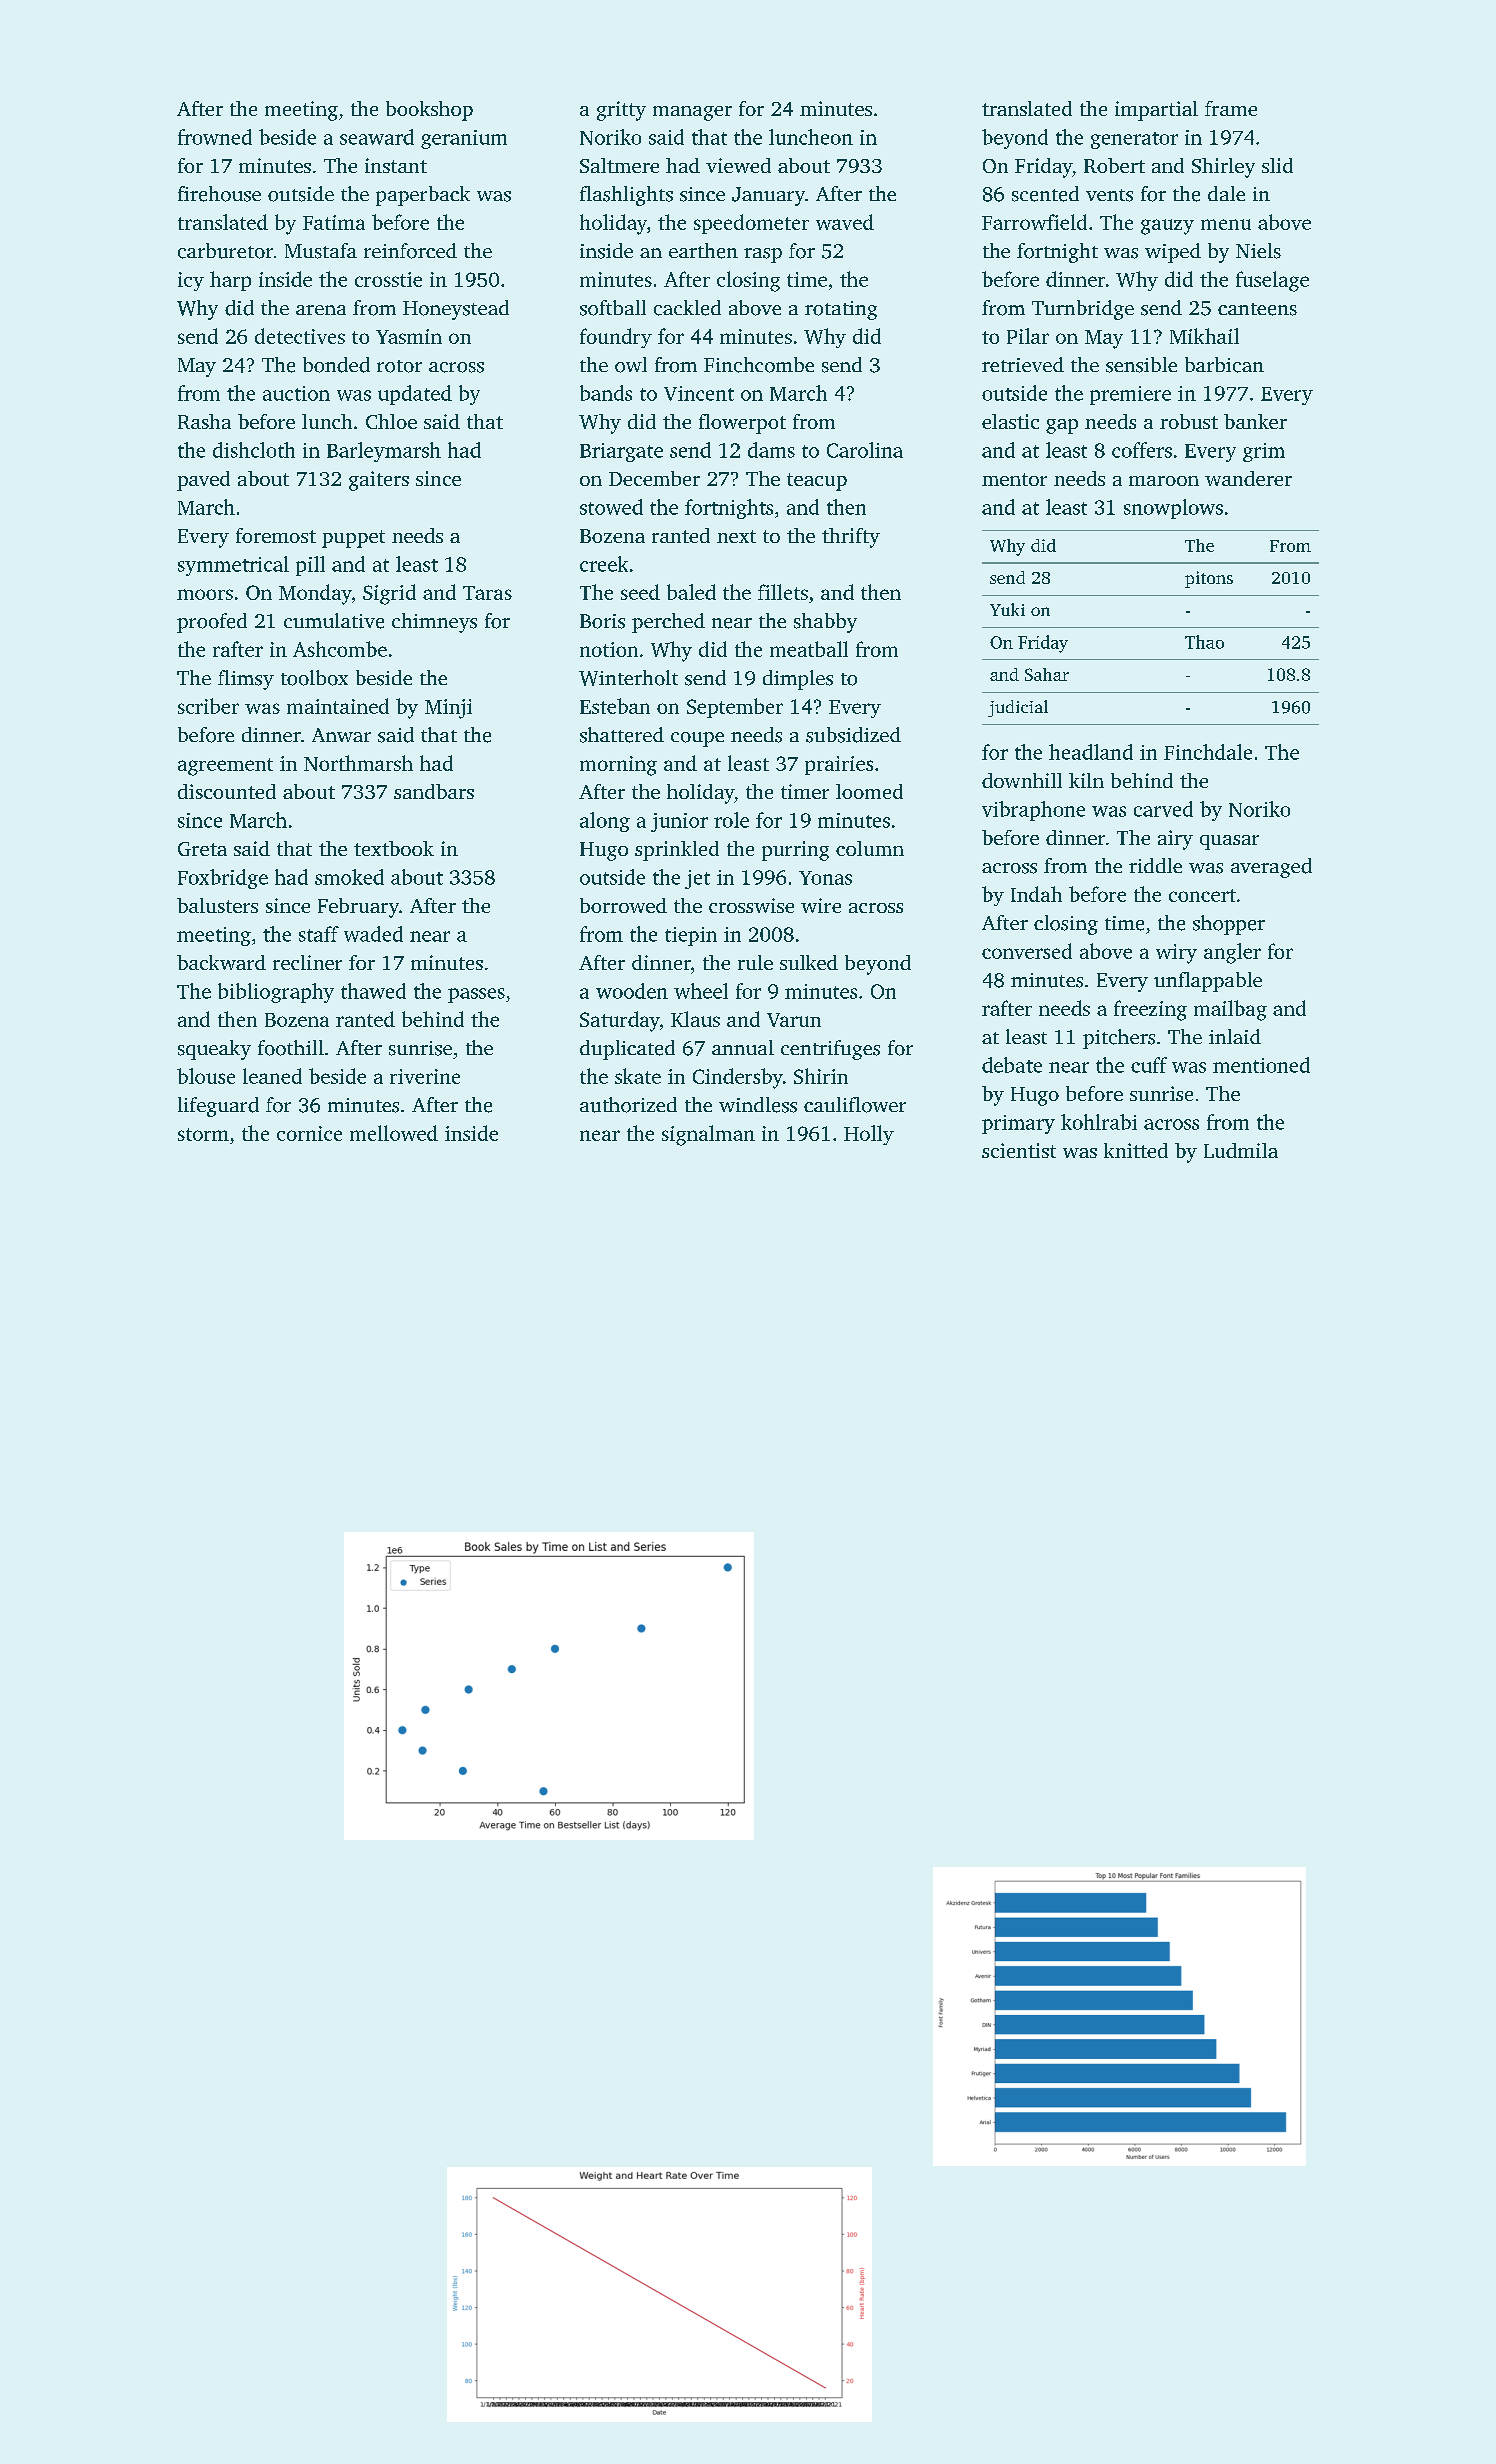  Describe the element at coordinates (628, 1105) in the screenshot. I see `authorized` at that location.
